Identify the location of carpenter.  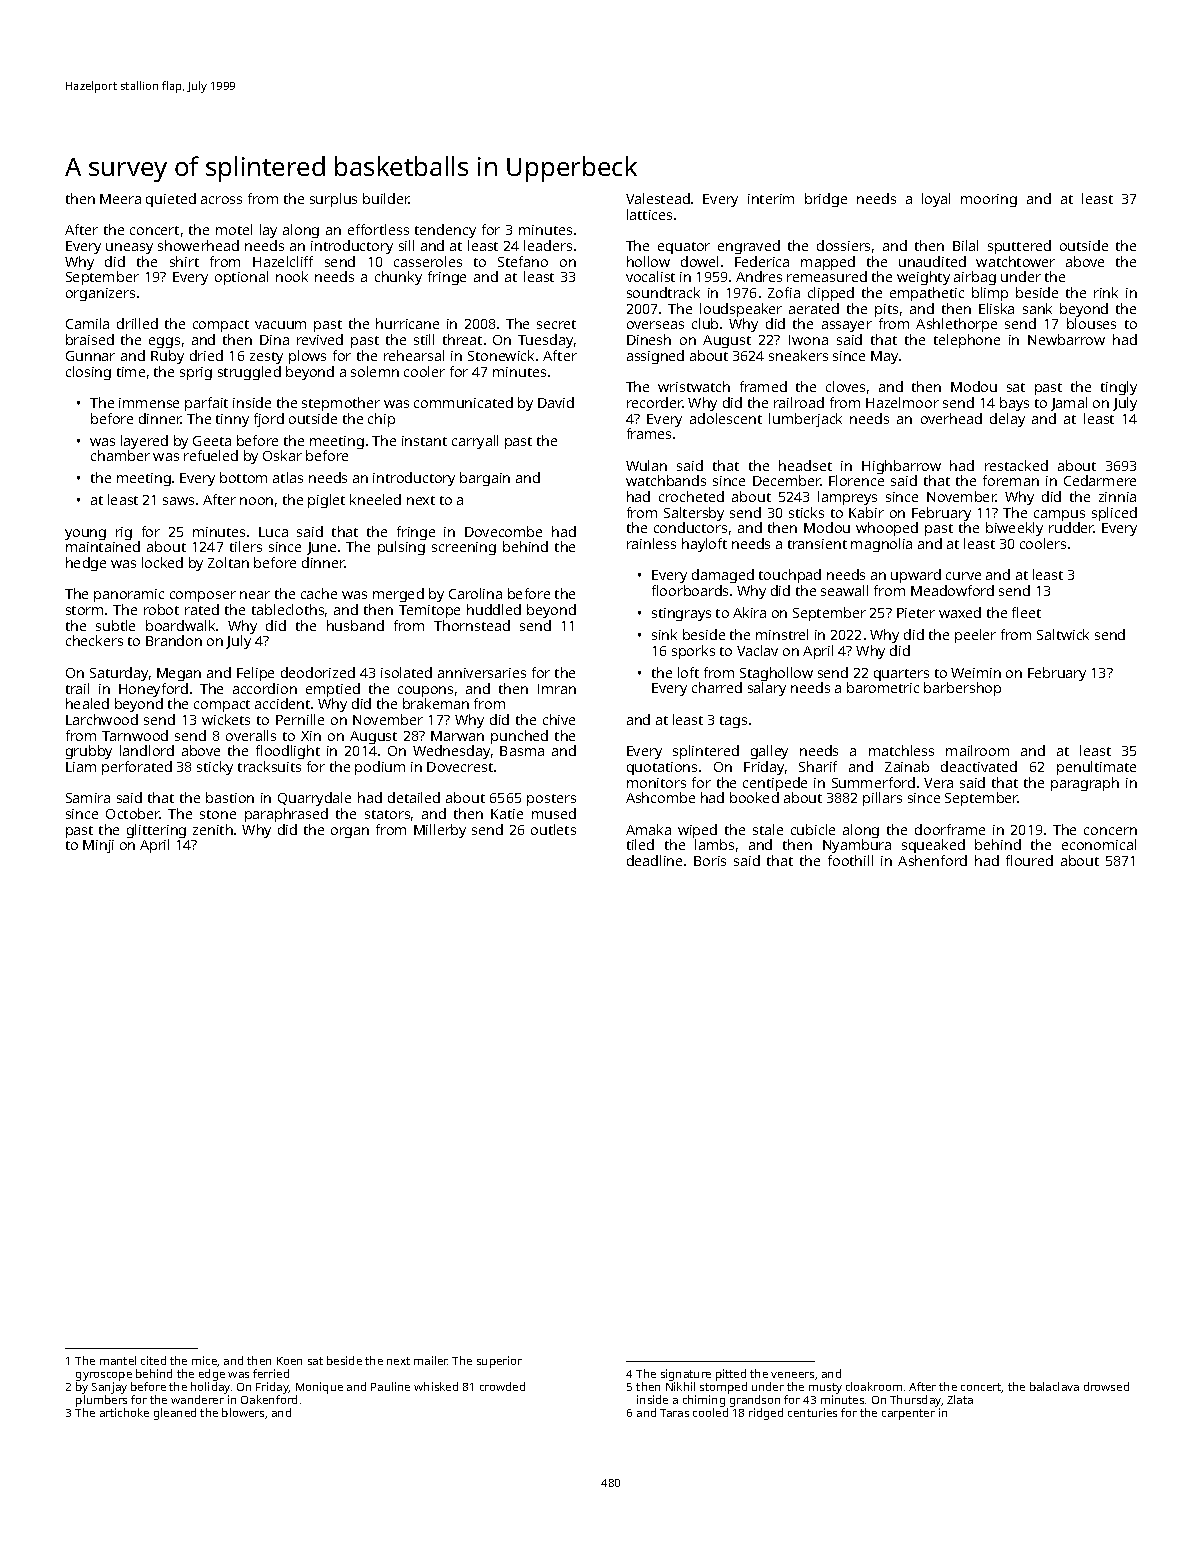
(908, 1414).
